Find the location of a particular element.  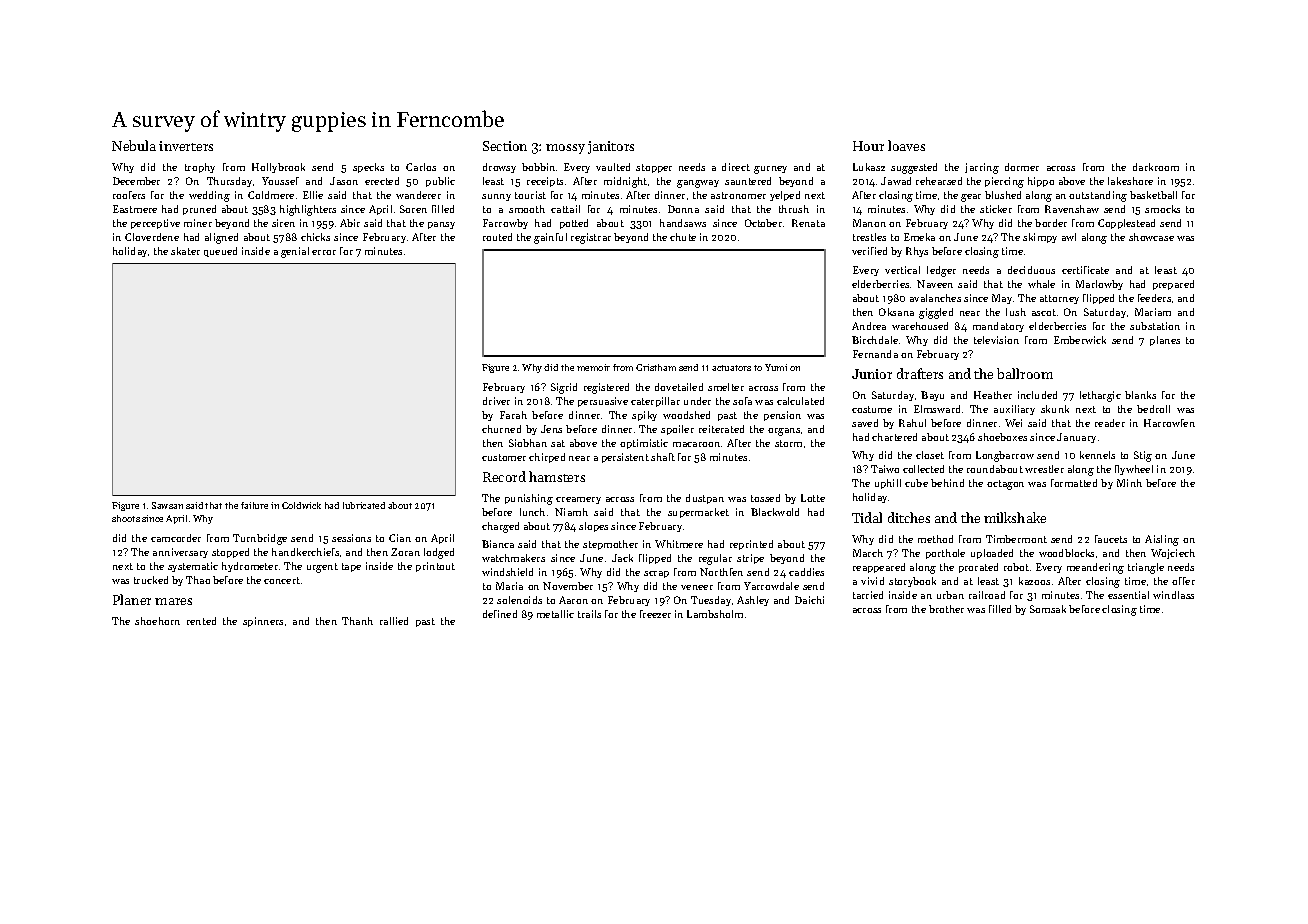

routed is located at coordinates (497, 237).
